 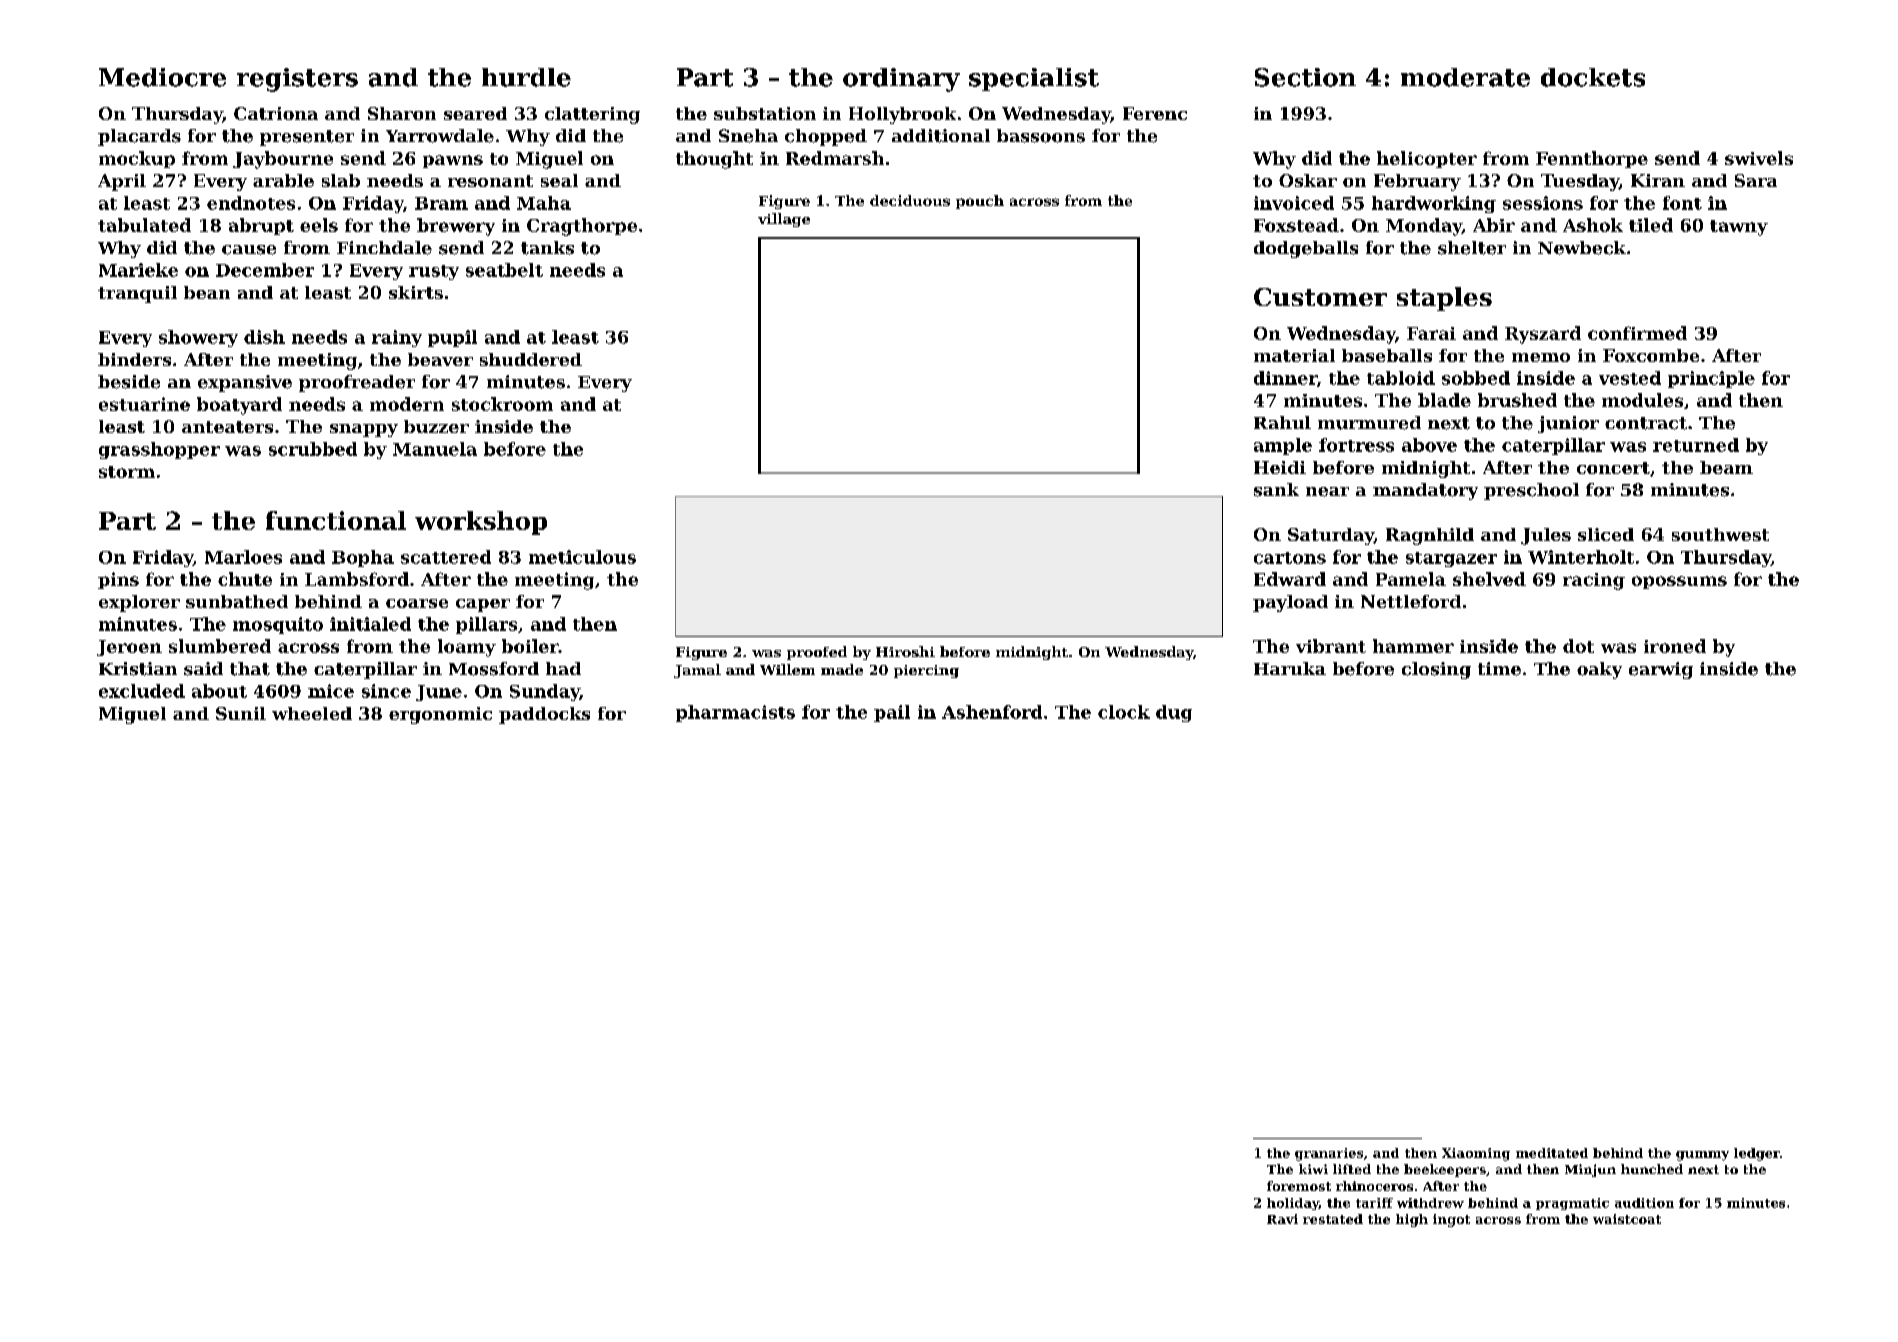 I want to click on Mediocre, so click(x=162, y=77).
